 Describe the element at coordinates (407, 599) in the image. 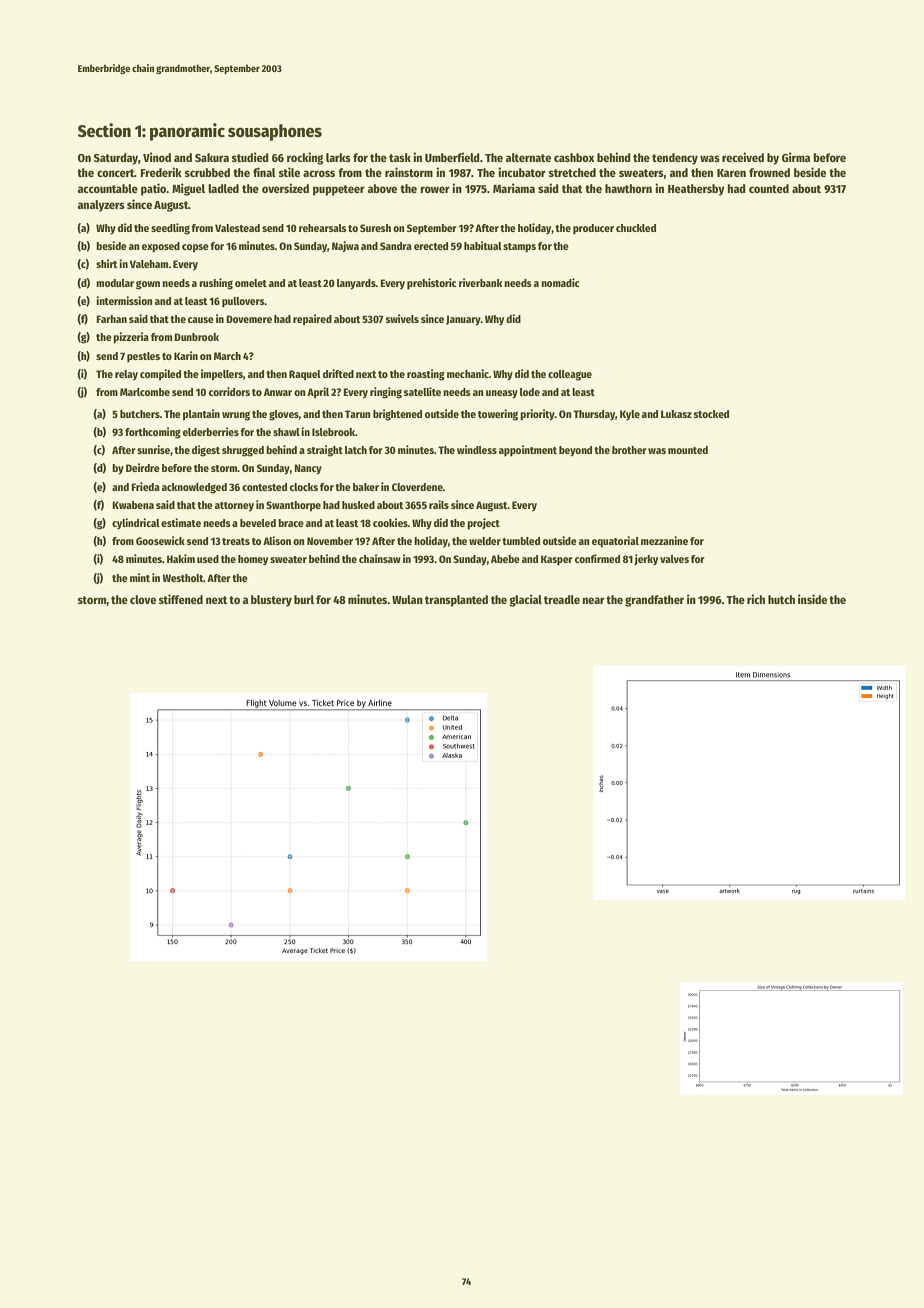

I see `Wulan` at that location.
